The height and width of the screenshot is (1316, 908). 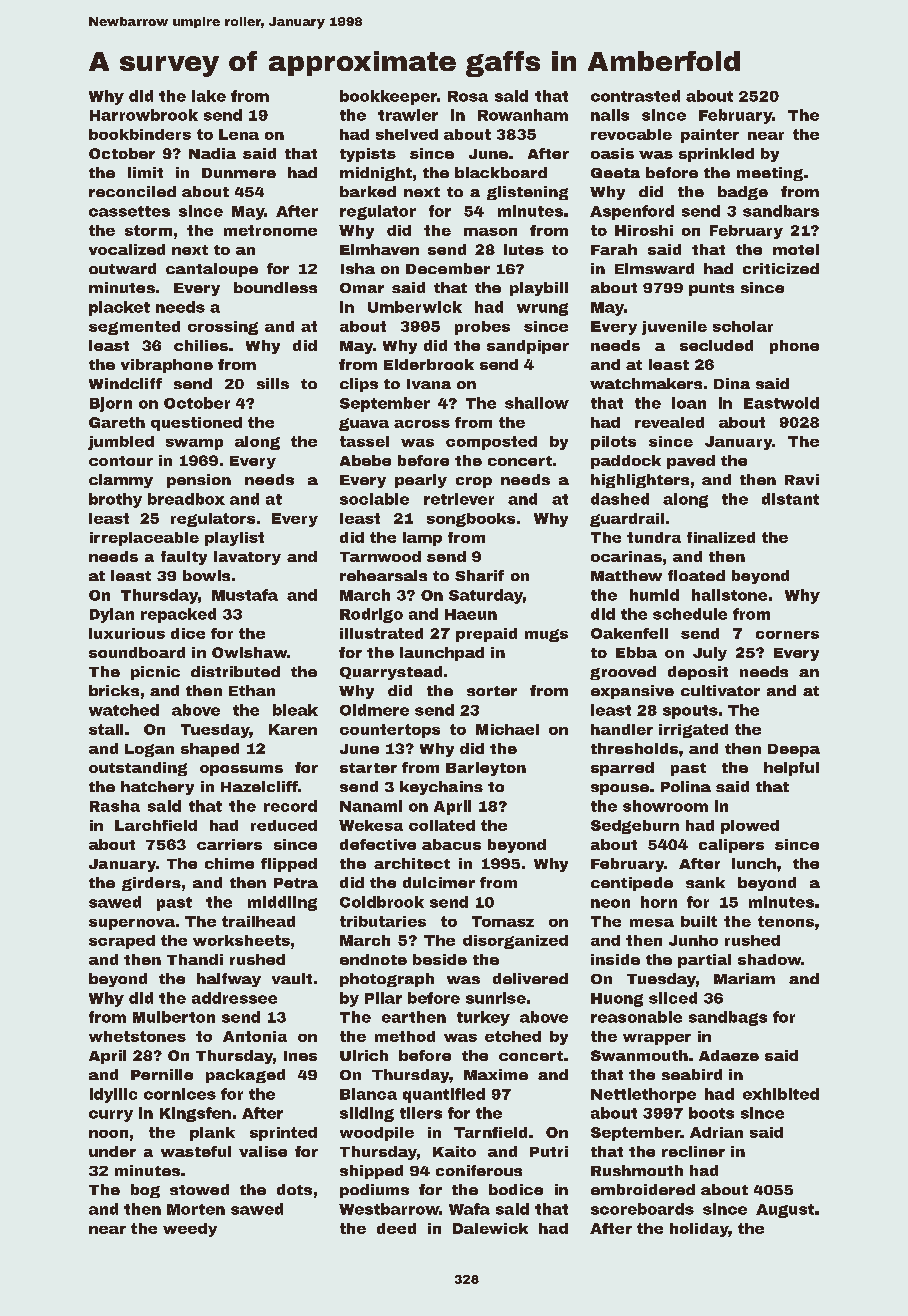 What do you see at coordinates (374, 499) in the screenshot?
I see `sociable` at bounding box center [374, 499].
